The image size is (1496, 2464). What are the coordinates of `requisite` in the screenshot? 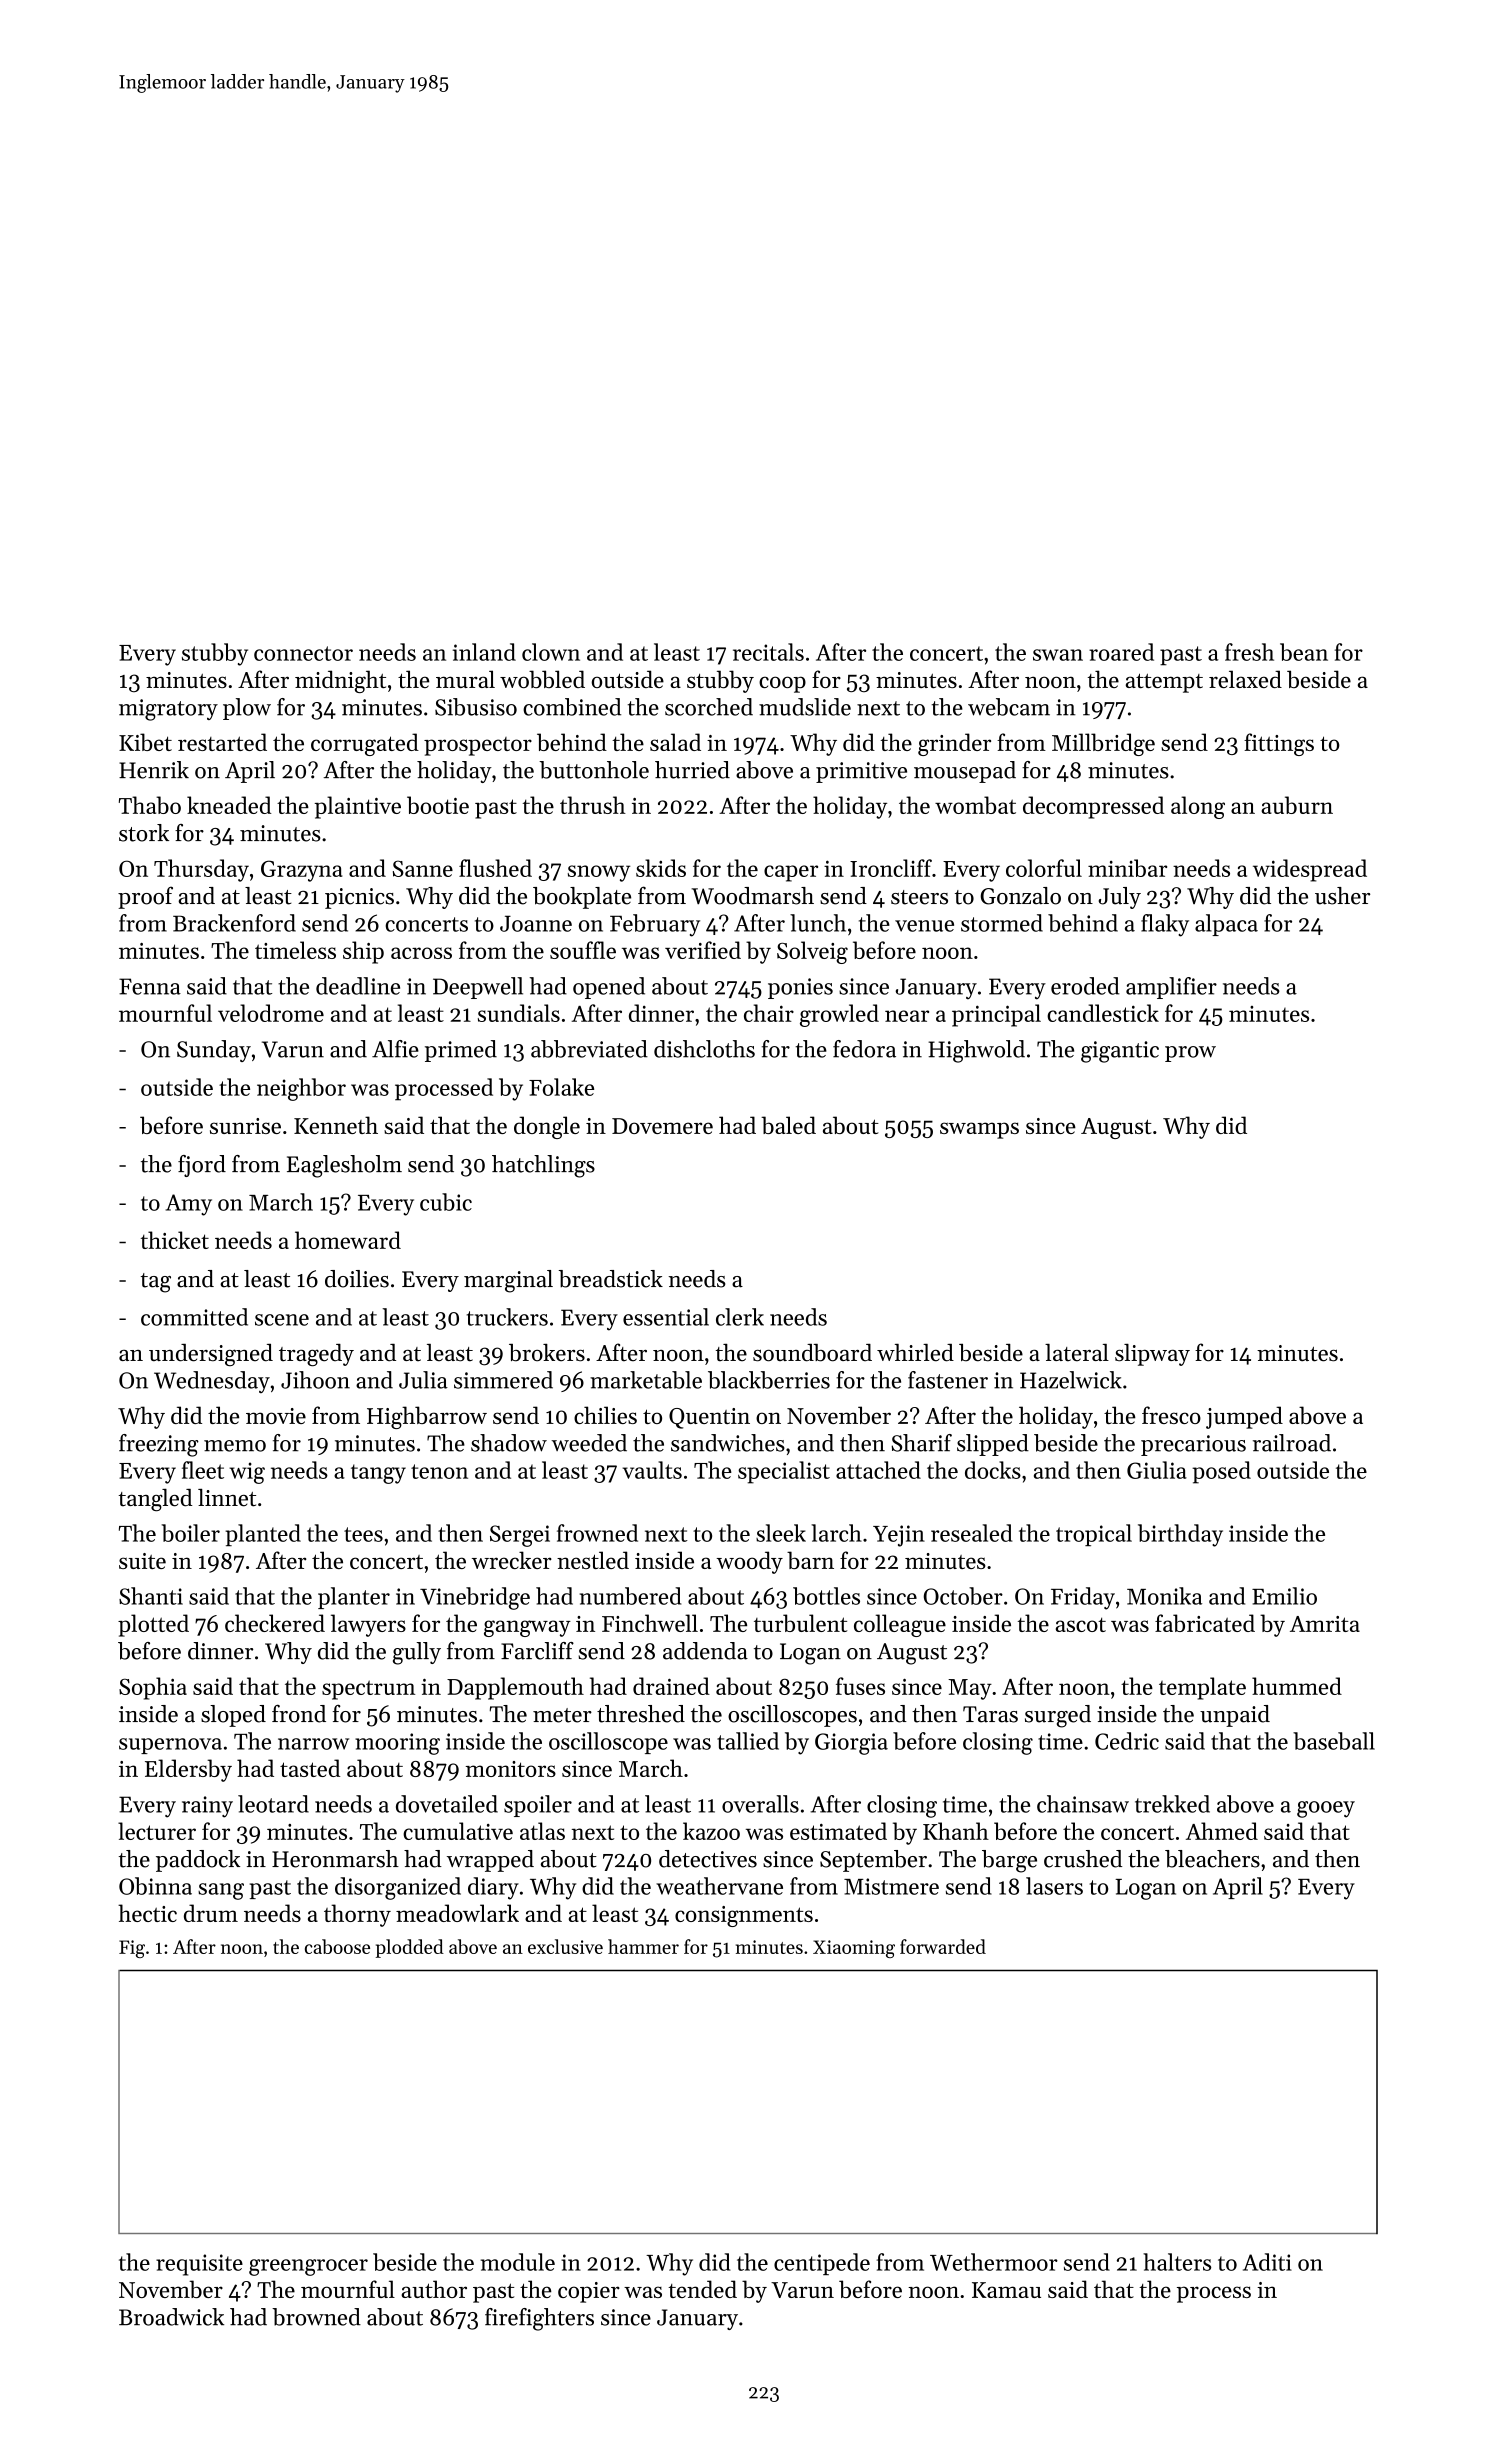 It's located at (199, 2265).
